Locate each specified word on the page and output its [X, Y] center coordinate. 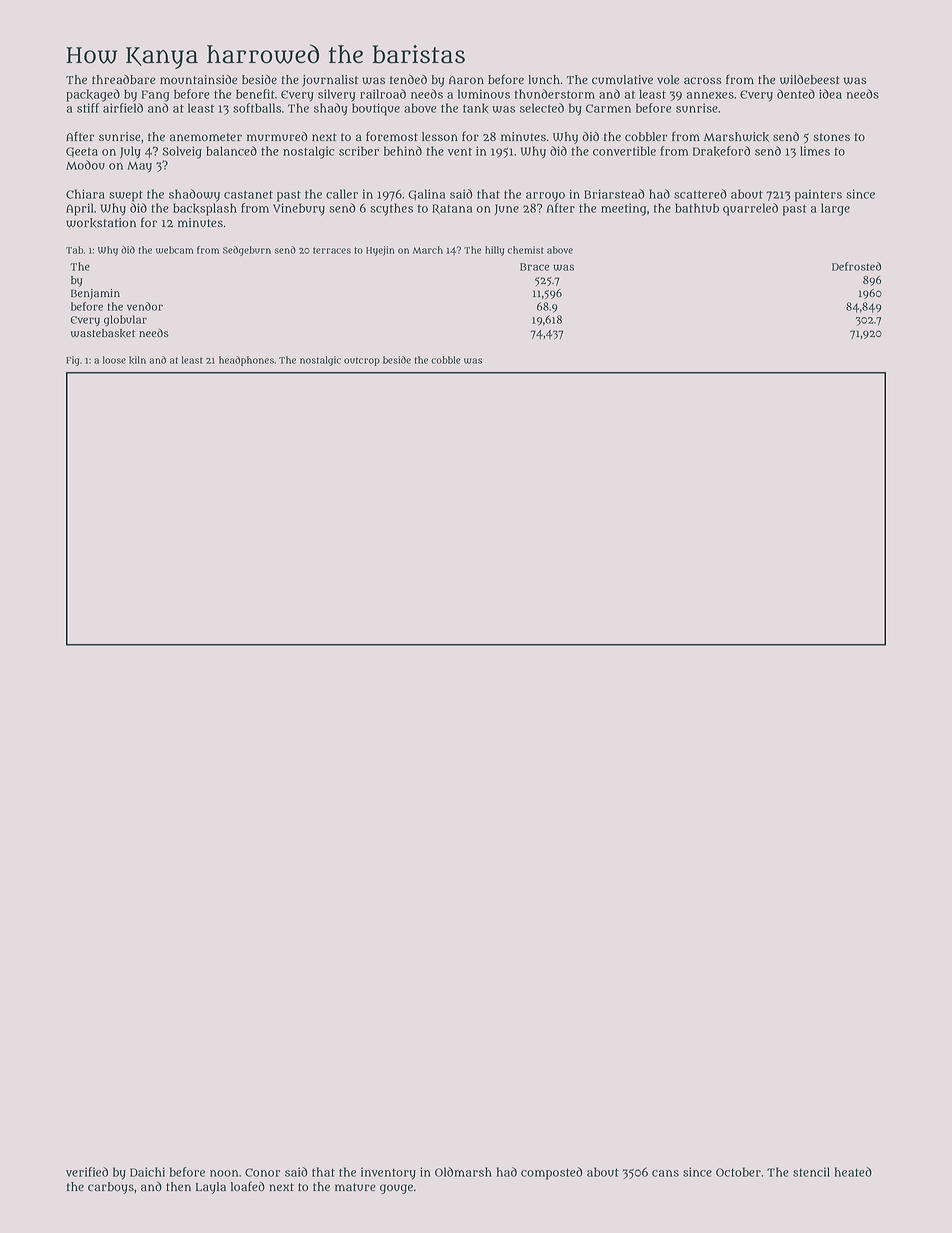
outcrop [362, 361]
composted [551, 1173]
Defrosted [856, 266]
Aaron [466, 80]
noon [224, 1173]
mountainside [198, 79]
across [703, 80]
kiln [137, 360]
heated [853, 1172]
